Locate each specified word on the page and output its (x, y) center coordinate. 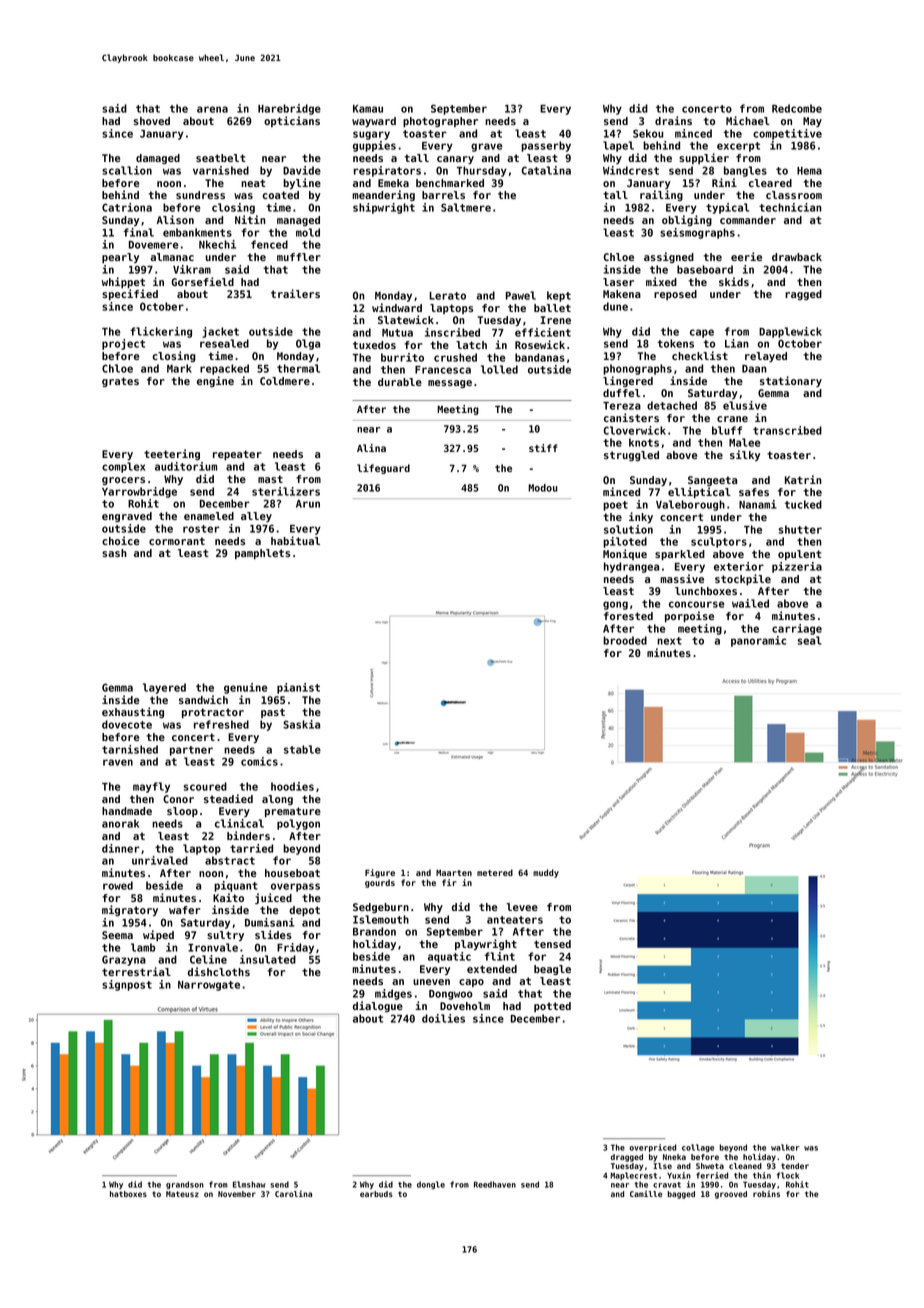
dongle (431, 1185)
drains (673, 120)
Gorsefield (202, 281)
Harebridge (289, 109)
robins (766, 1193)
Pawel (521, 295)
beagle (552, 970)
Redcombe (797, 108)
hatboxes (128, 1194)
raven (118, 762)
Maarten (454, 873)
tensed (552, 944)
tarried (251, 848)
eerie (746, 256)
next (669, 641)
